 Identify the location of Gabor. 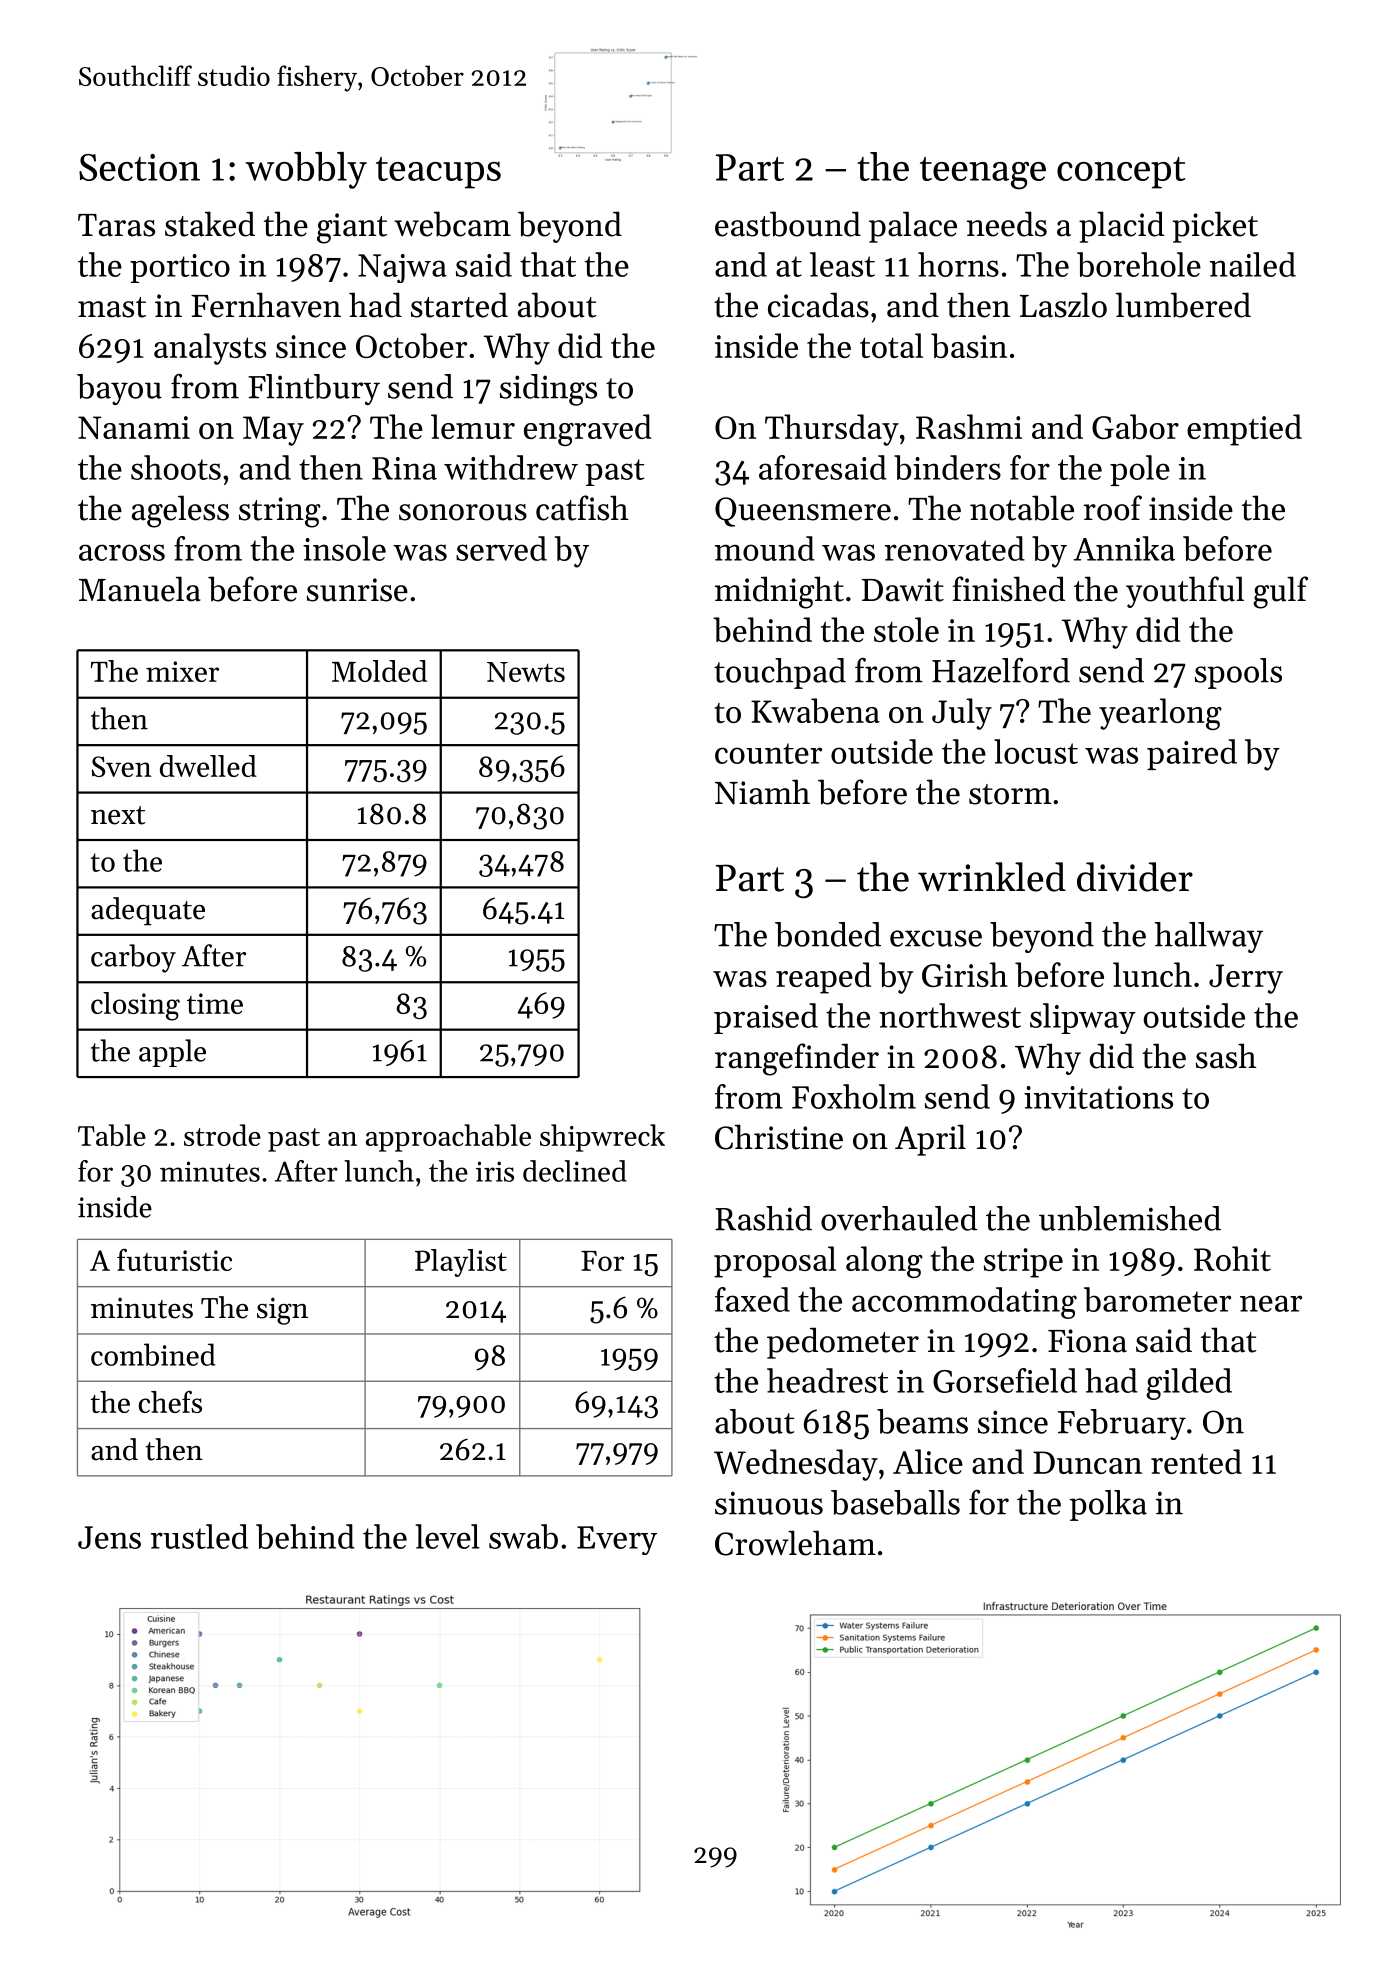
(1135, 426).
